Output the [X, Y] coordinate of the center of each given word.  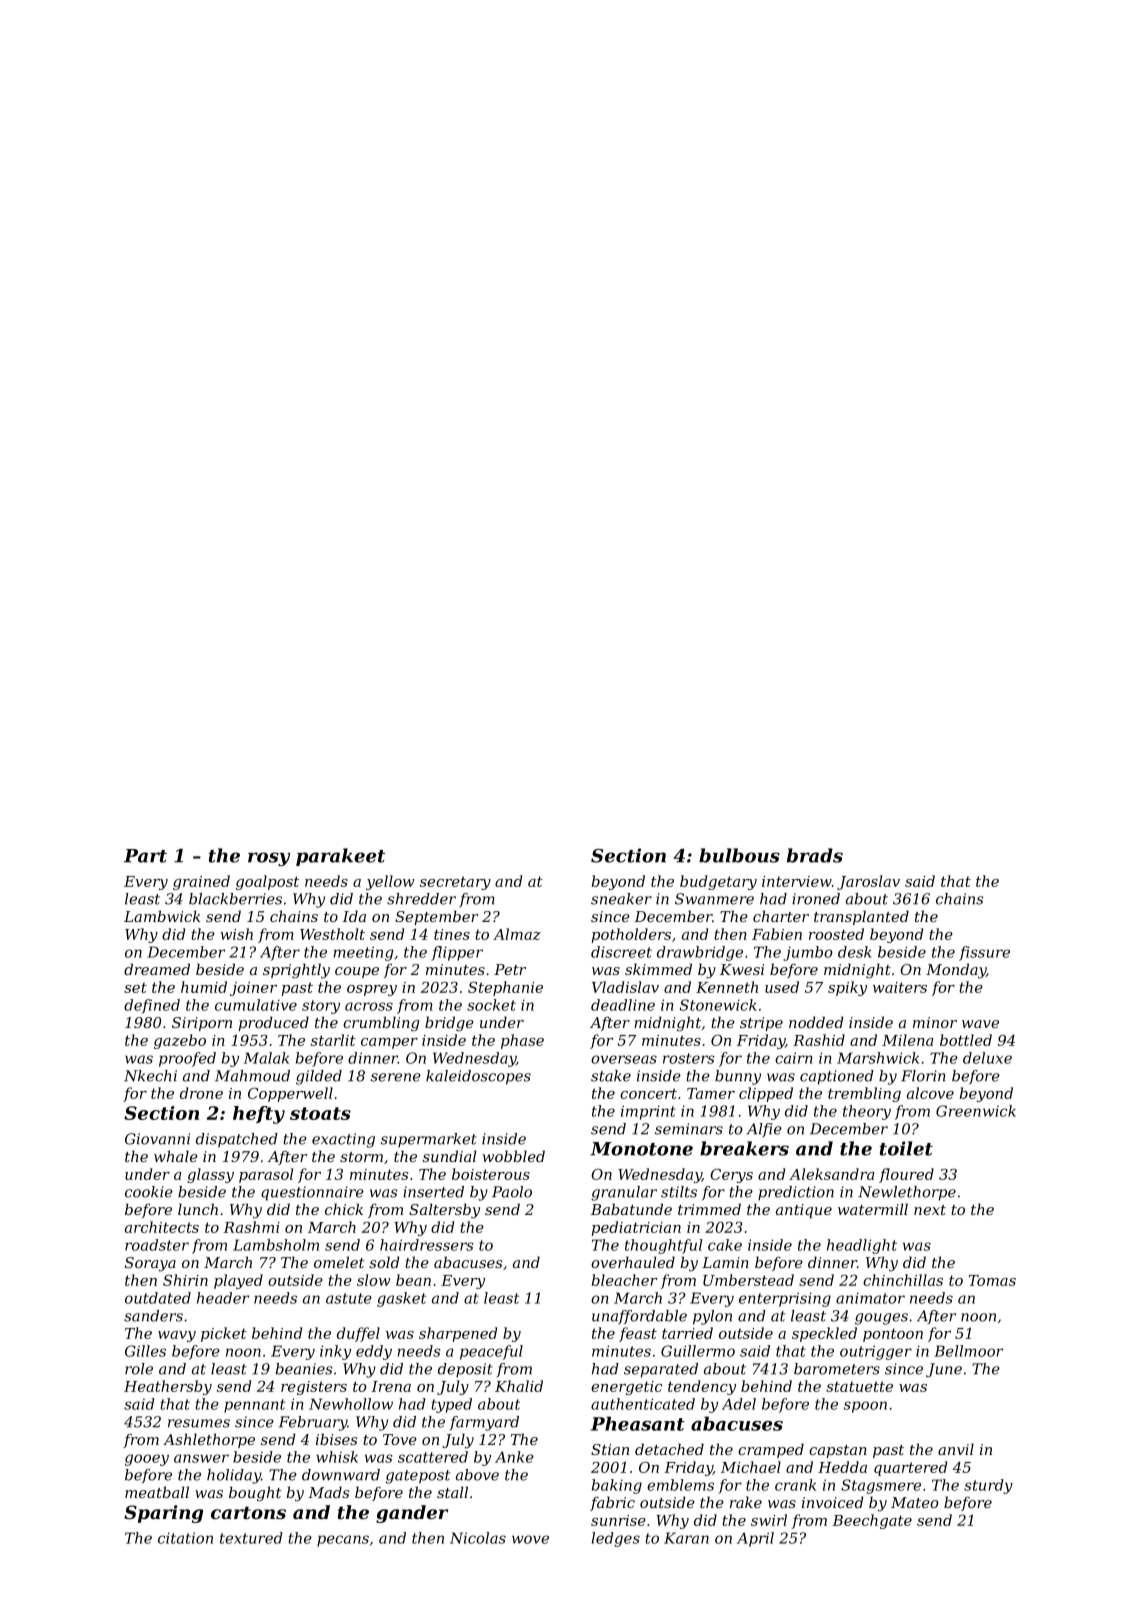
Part [145, 856]
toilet [906, 1148]
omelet [339, 1262]
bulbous [739, 855]
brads [815, 855]
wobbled [514, 1156]
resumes [199, 1423]
